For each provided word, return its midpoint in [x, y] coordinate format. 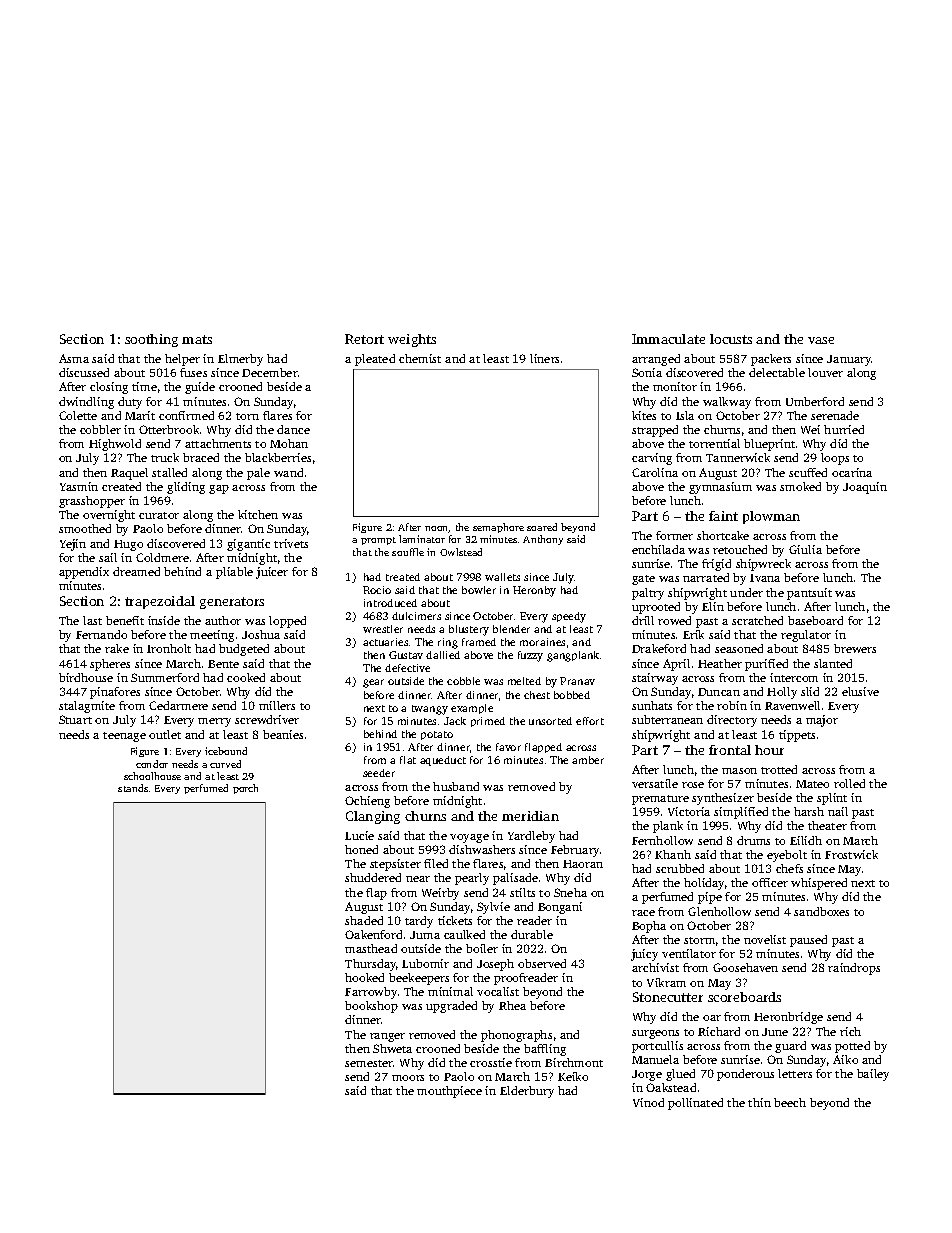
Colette [78, 415]
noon [437, 529]
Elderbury [527, 1092]
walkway [727, 403]
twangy [430, 710]
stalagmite [87, 707]
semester [369, 1063]
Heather [720, 663]
